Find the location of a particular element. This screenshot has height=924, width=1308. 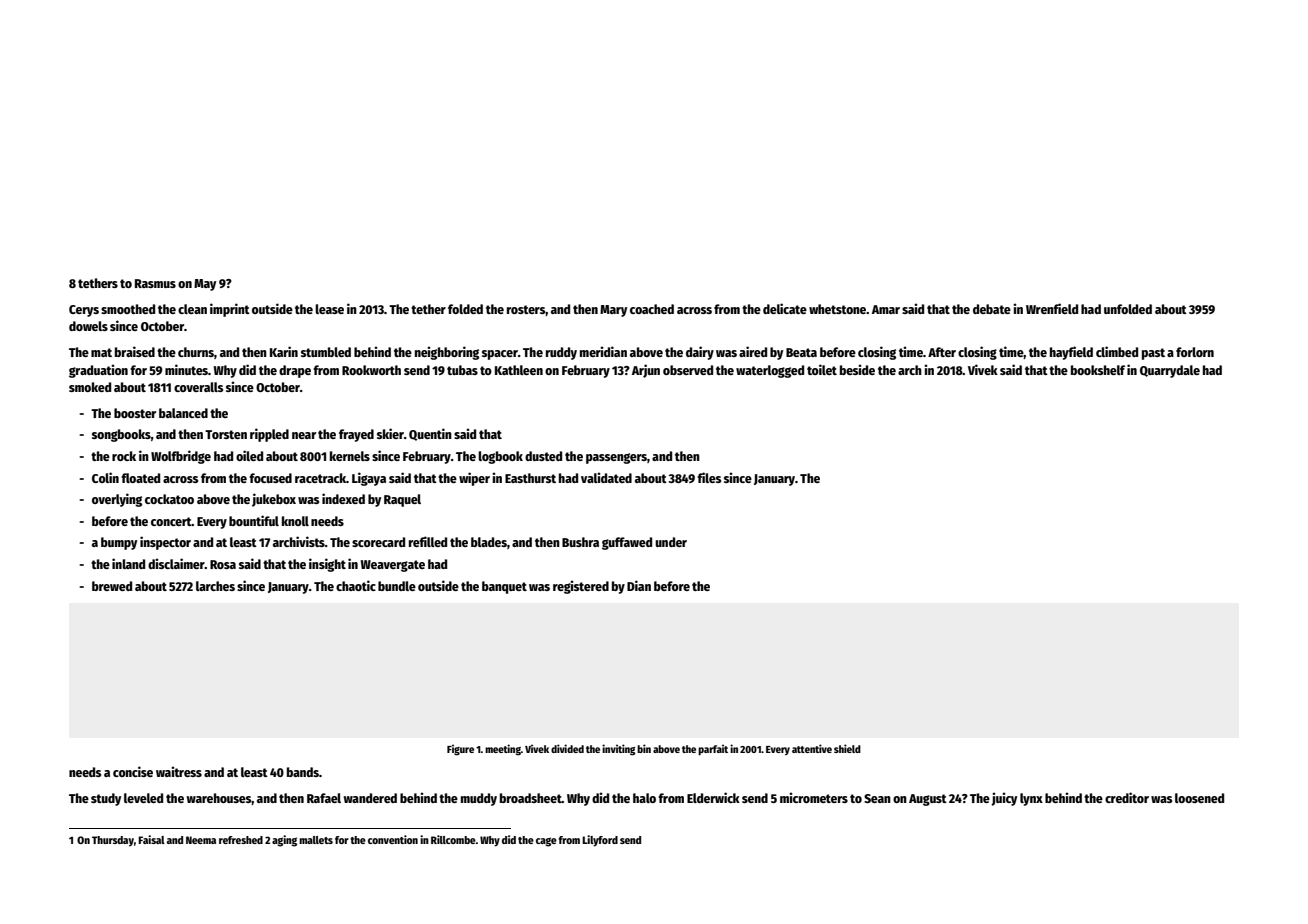

Weavergate is located at coordinates (392, 566).
